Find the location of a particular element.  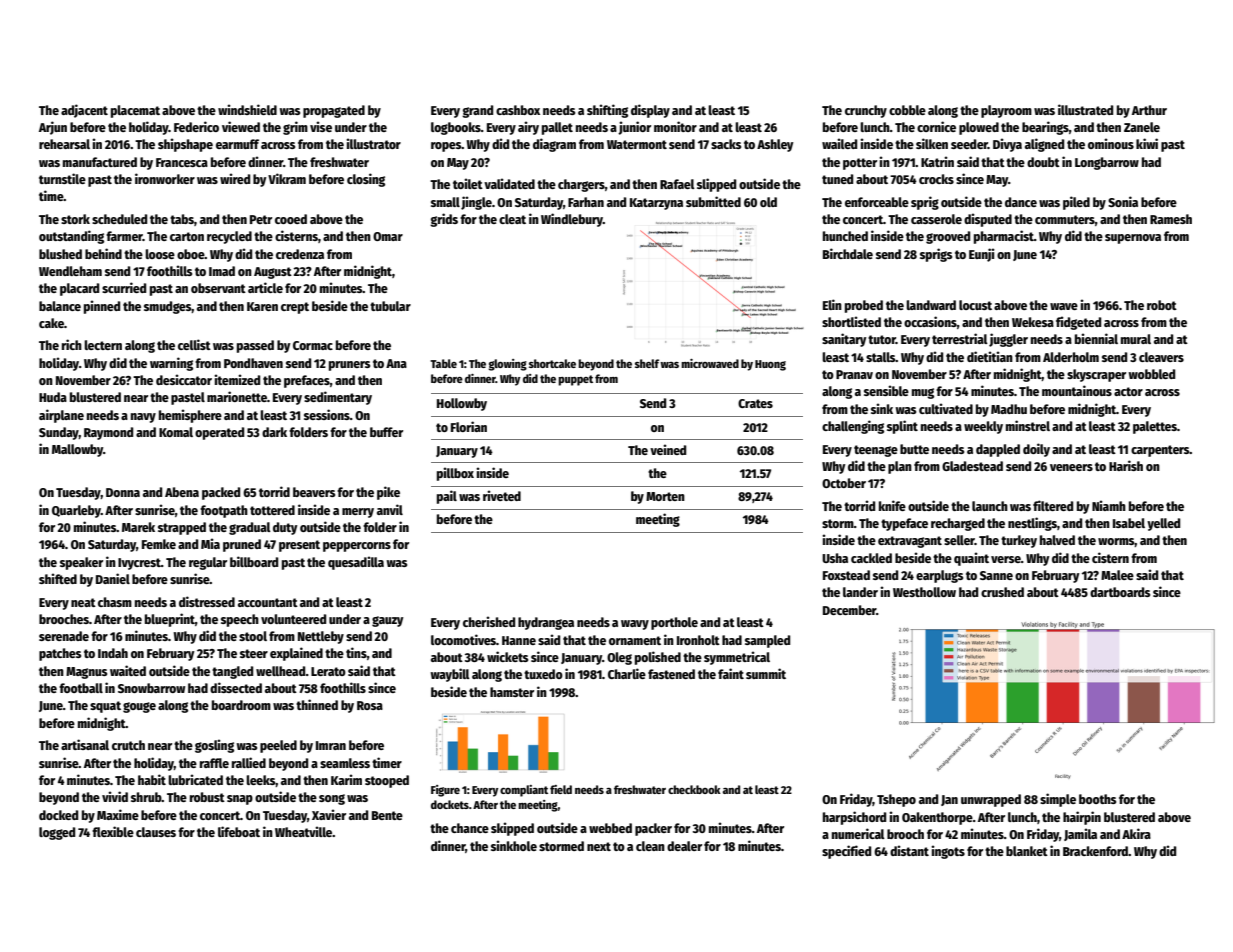

Florian is located at coordinates (469, 426).
